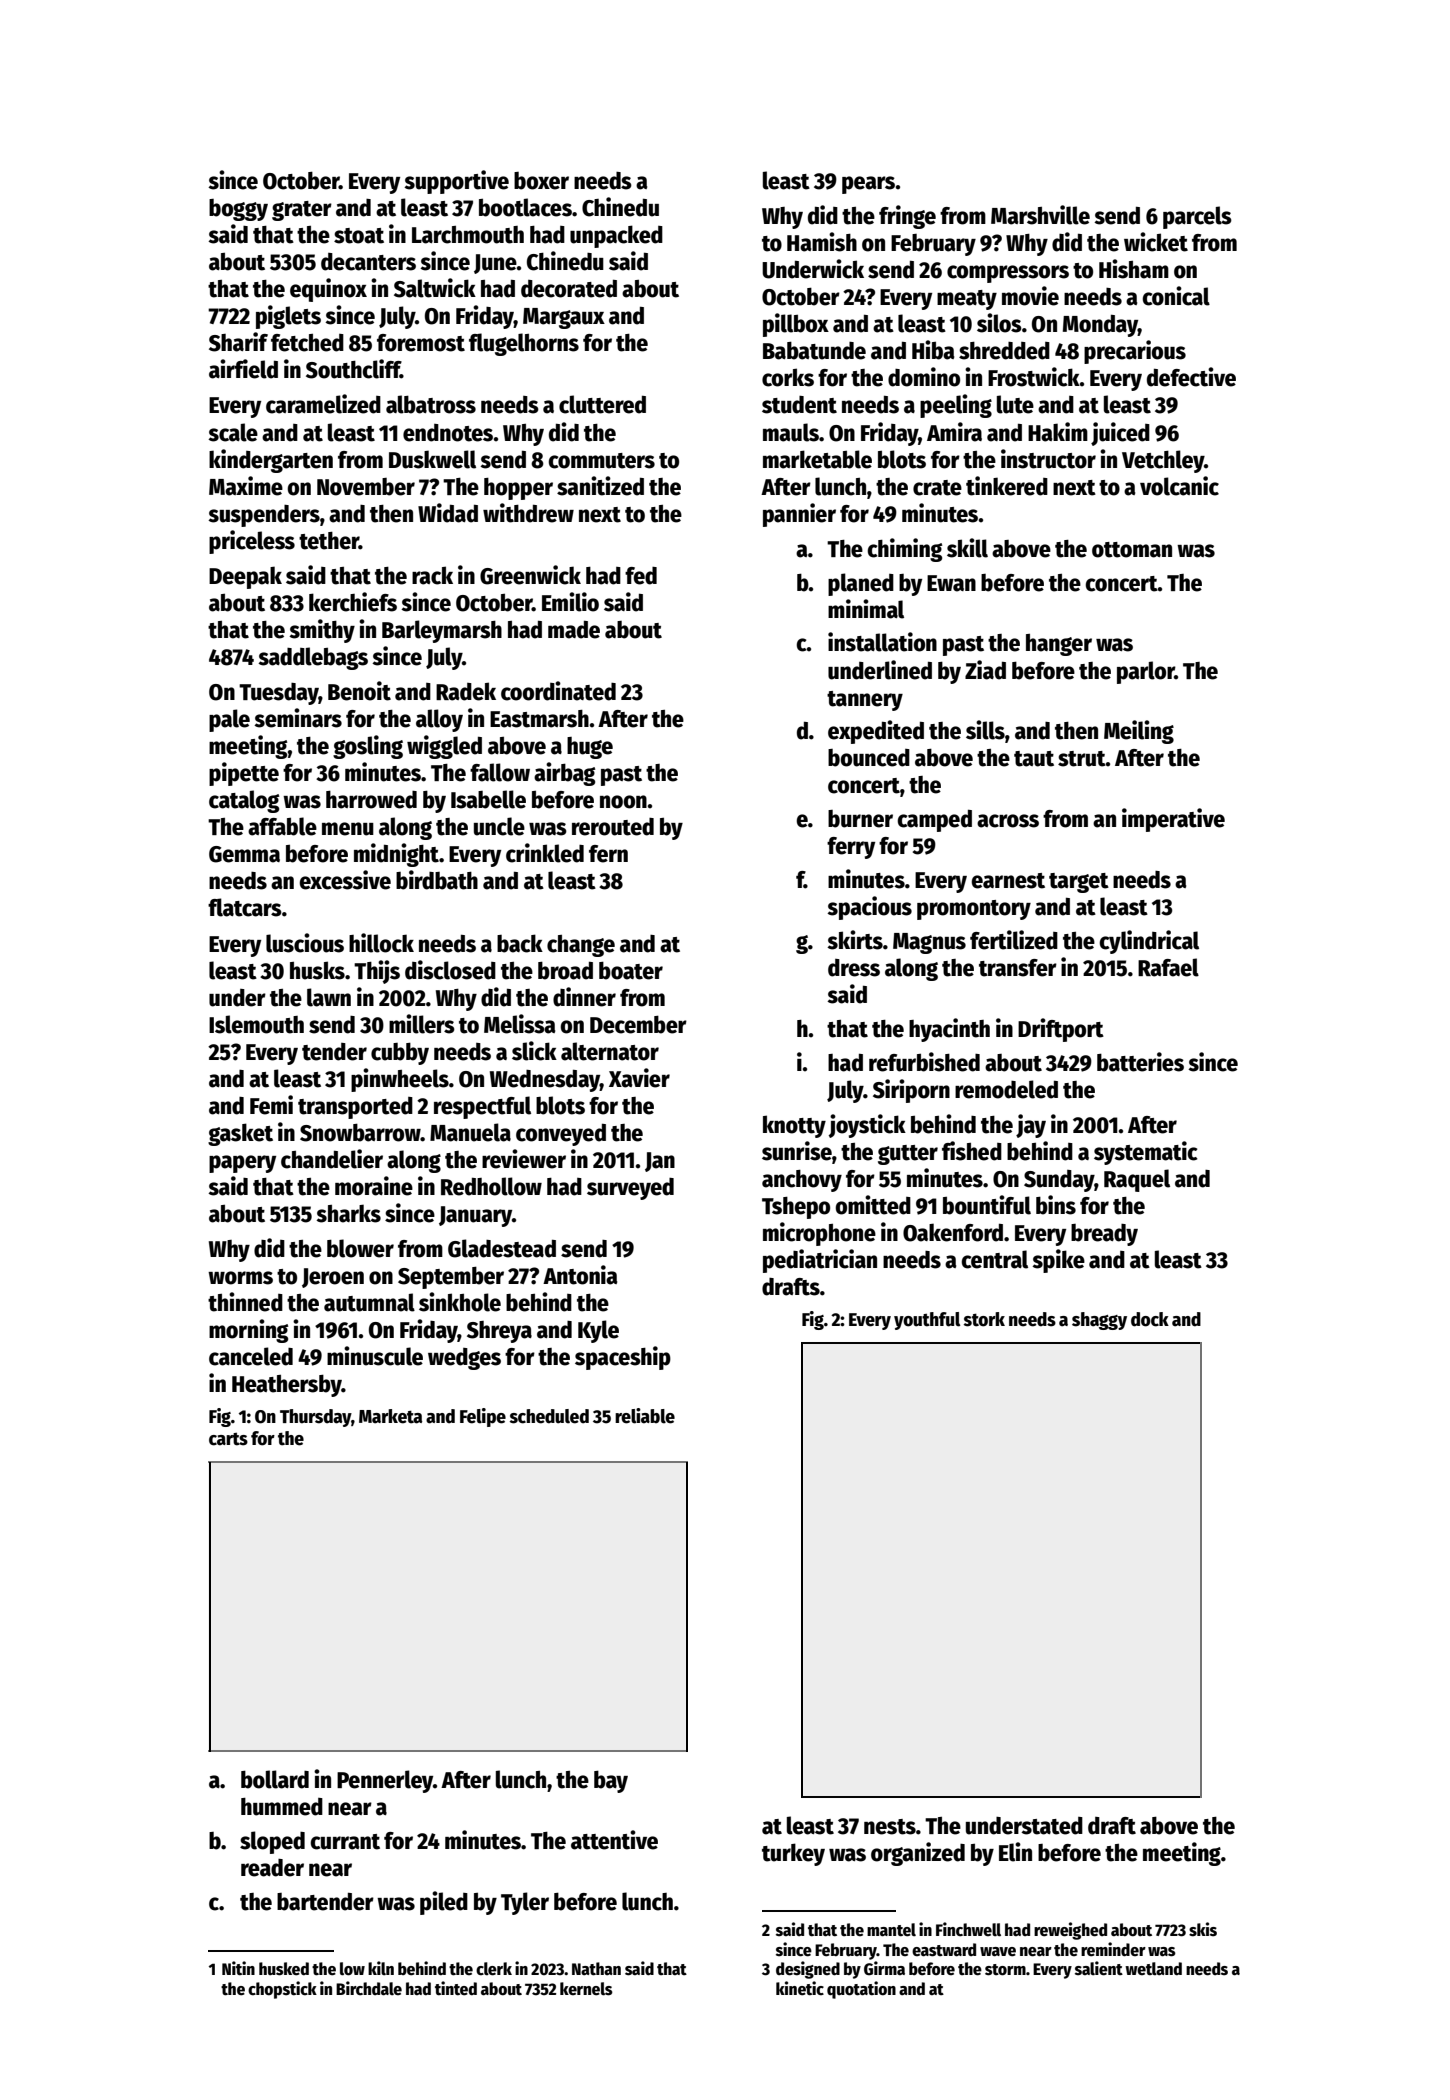 The width and height of the image is (1450, 2100). What do you see at coordinates (602, 461) in the image?
I see `commuters` at bounding box center [602, 461].
